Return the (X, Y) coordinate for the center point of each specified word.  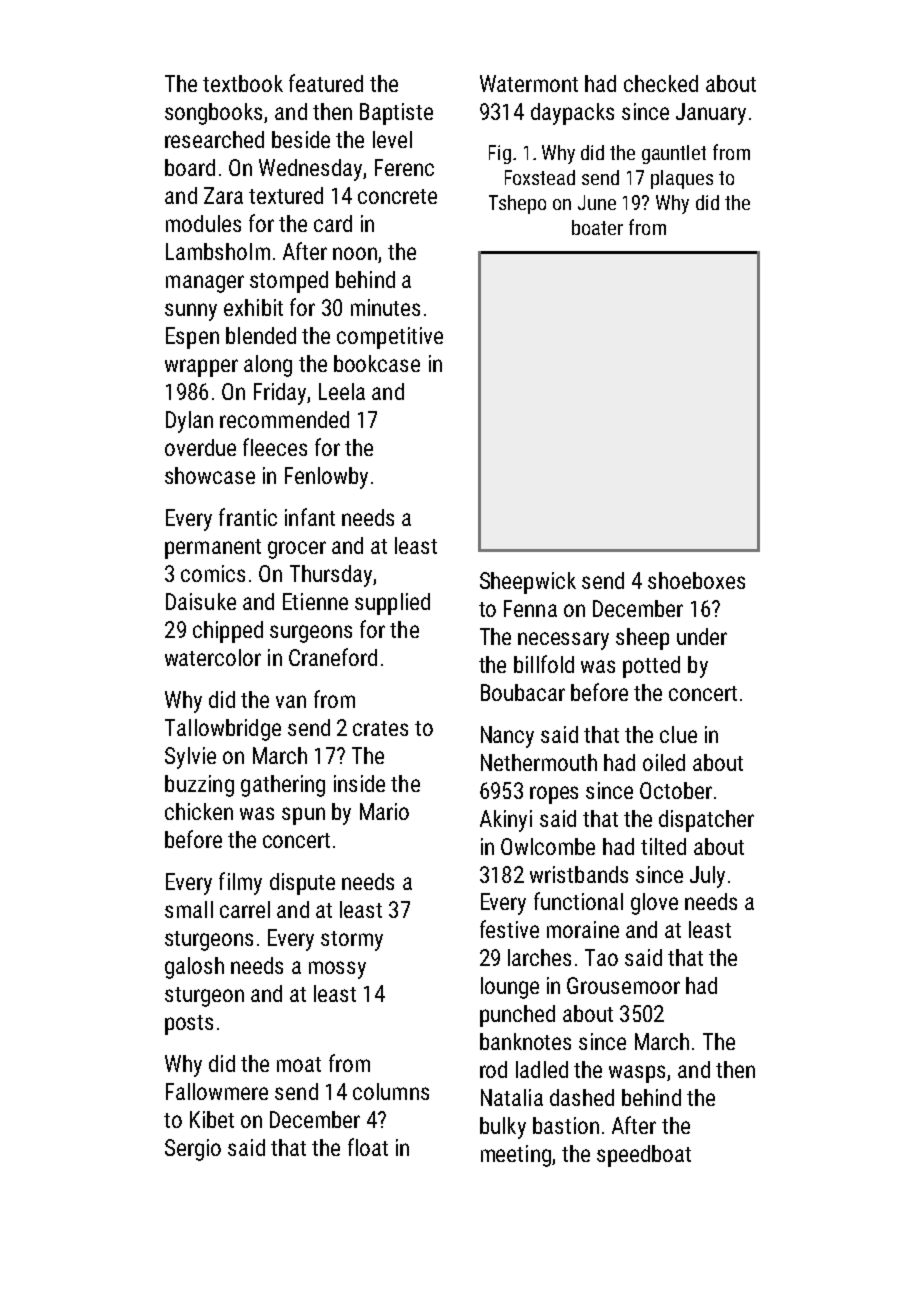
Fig (500, 154)
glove (654, 904)
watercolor (213, 657)
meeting (516, 1156)
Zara (223, 195)
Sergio (193, 1150)
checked (661, 83)
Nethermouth (539, 762)
